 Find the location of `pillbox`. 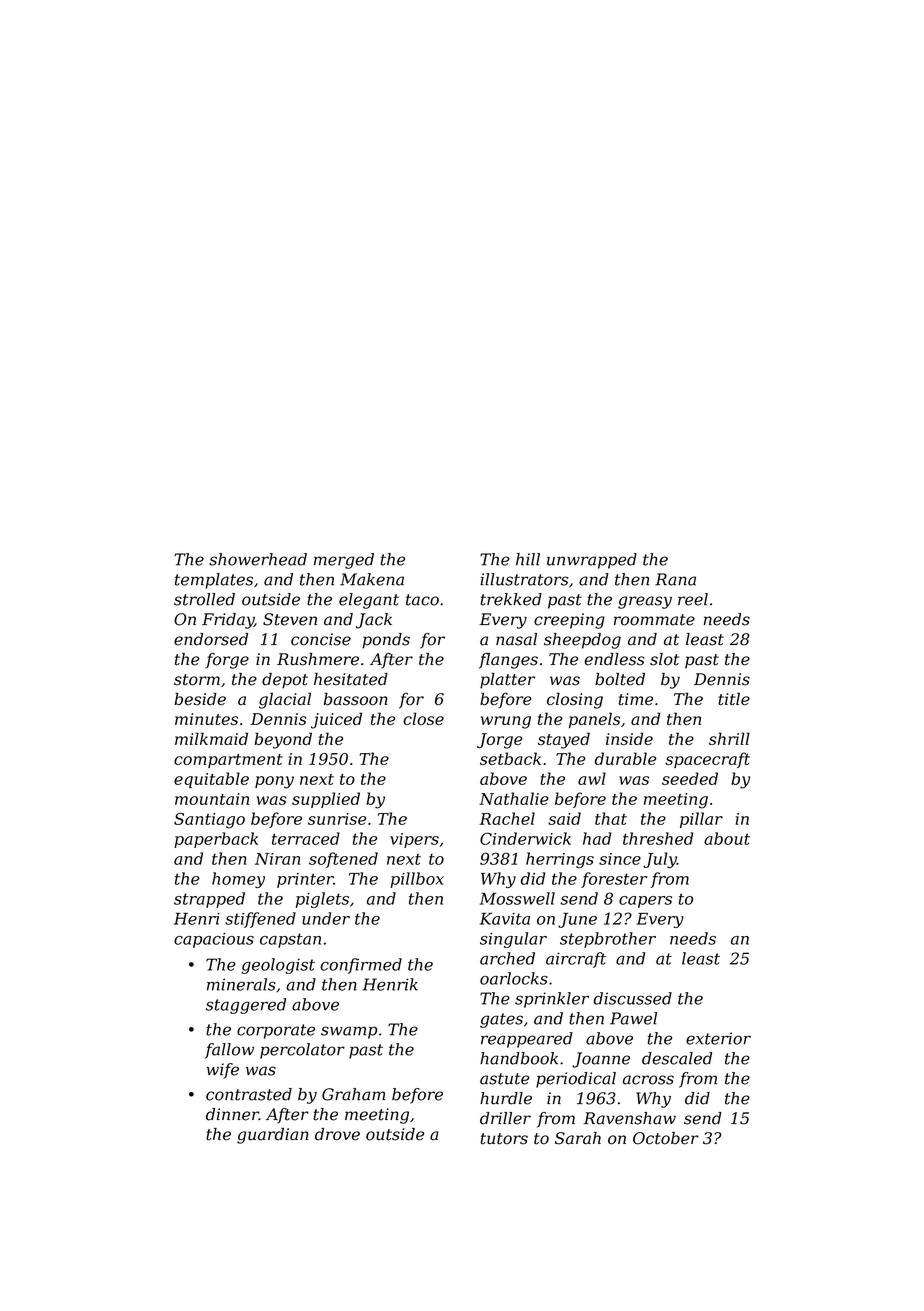

pillbox is located at coordinates (417, 880).
